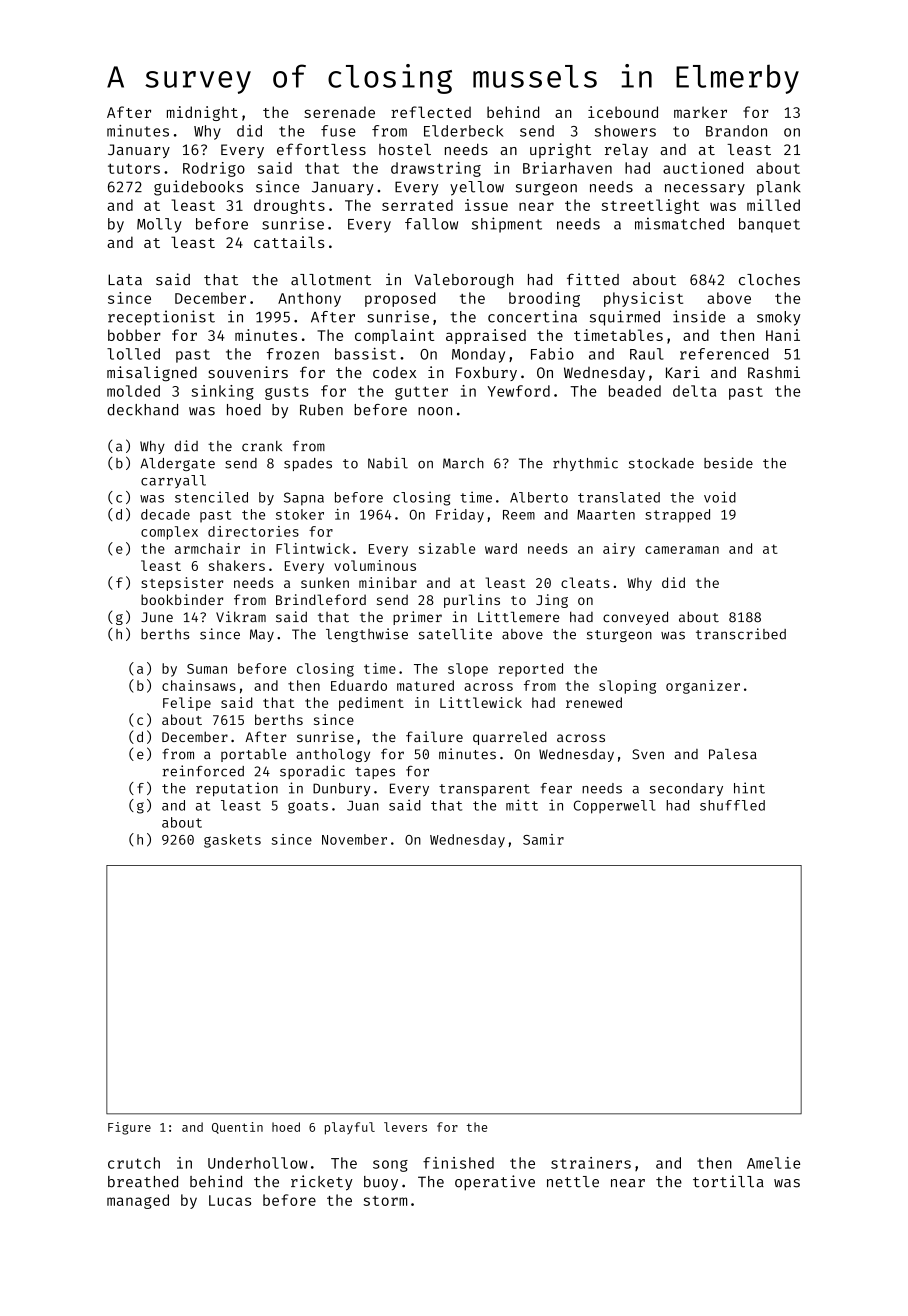 The height and width of the screenshot is (1316, 908). I want to click on serrated, so click(417, 205).
